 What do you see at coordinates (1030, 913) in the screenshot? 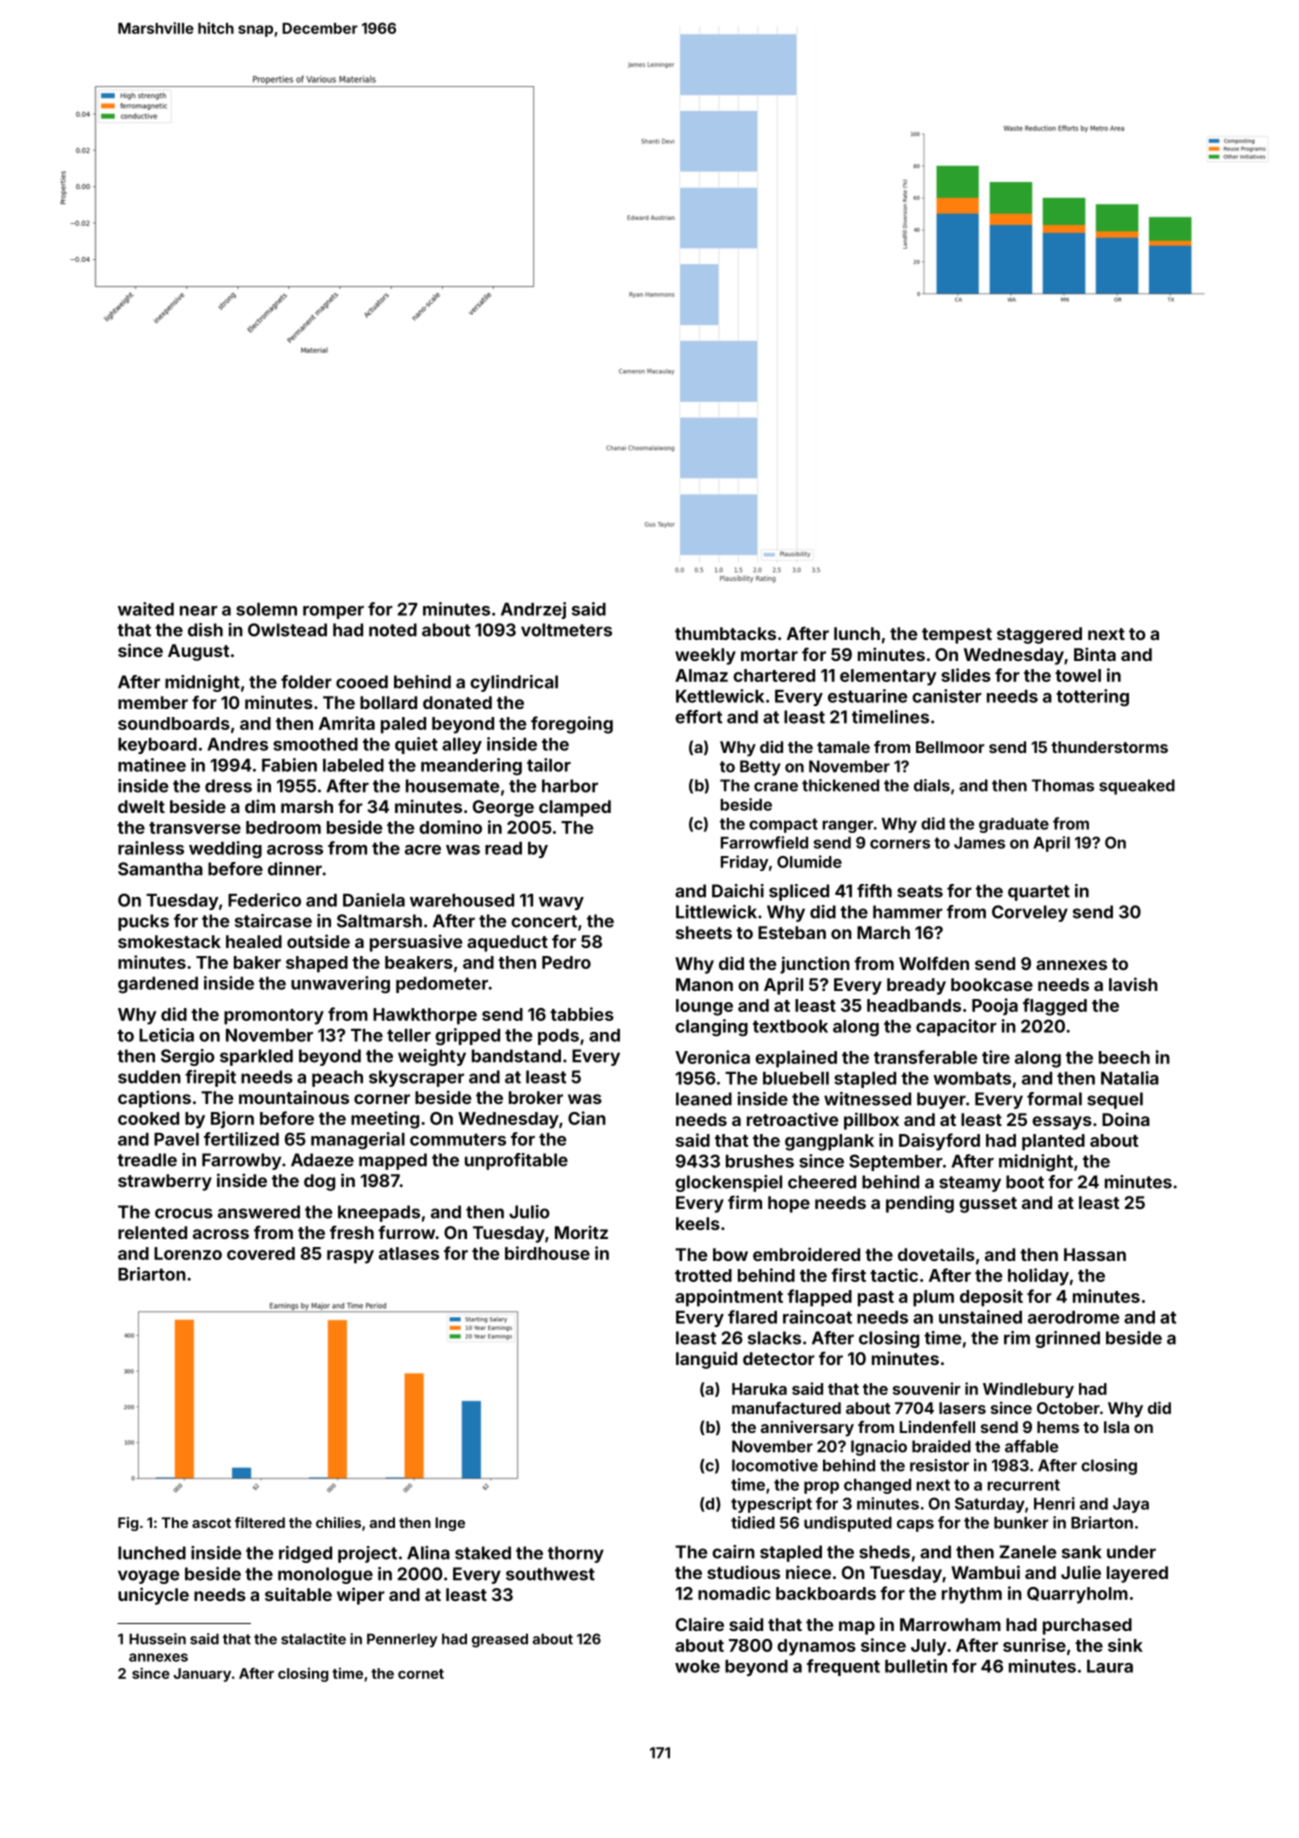
I see `Corveley` at bounding box center [1030, 913].
